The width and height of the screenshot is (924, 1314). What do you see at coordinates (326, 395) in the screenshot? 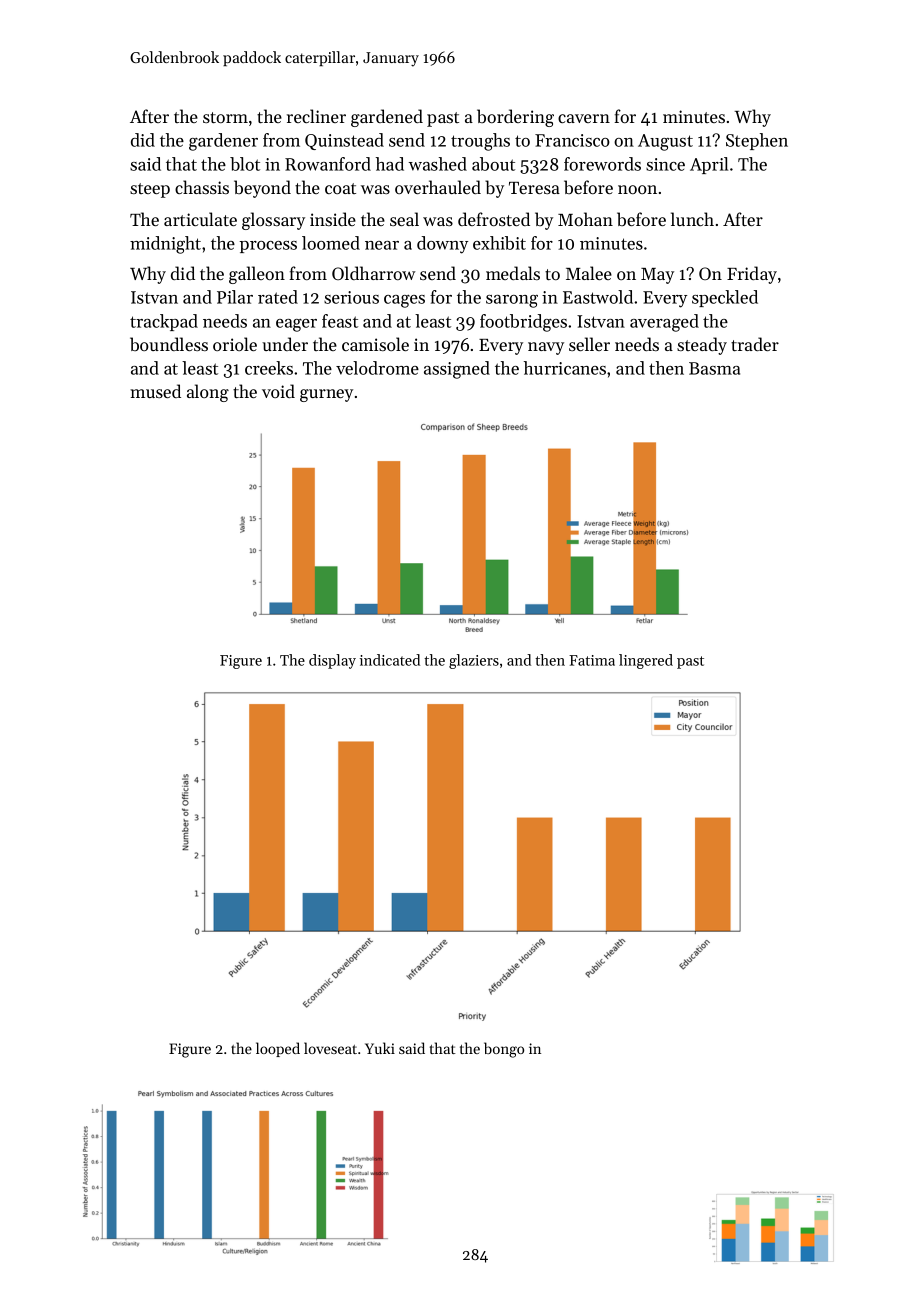
I see `gurney` at bounding box center [326, 395].
